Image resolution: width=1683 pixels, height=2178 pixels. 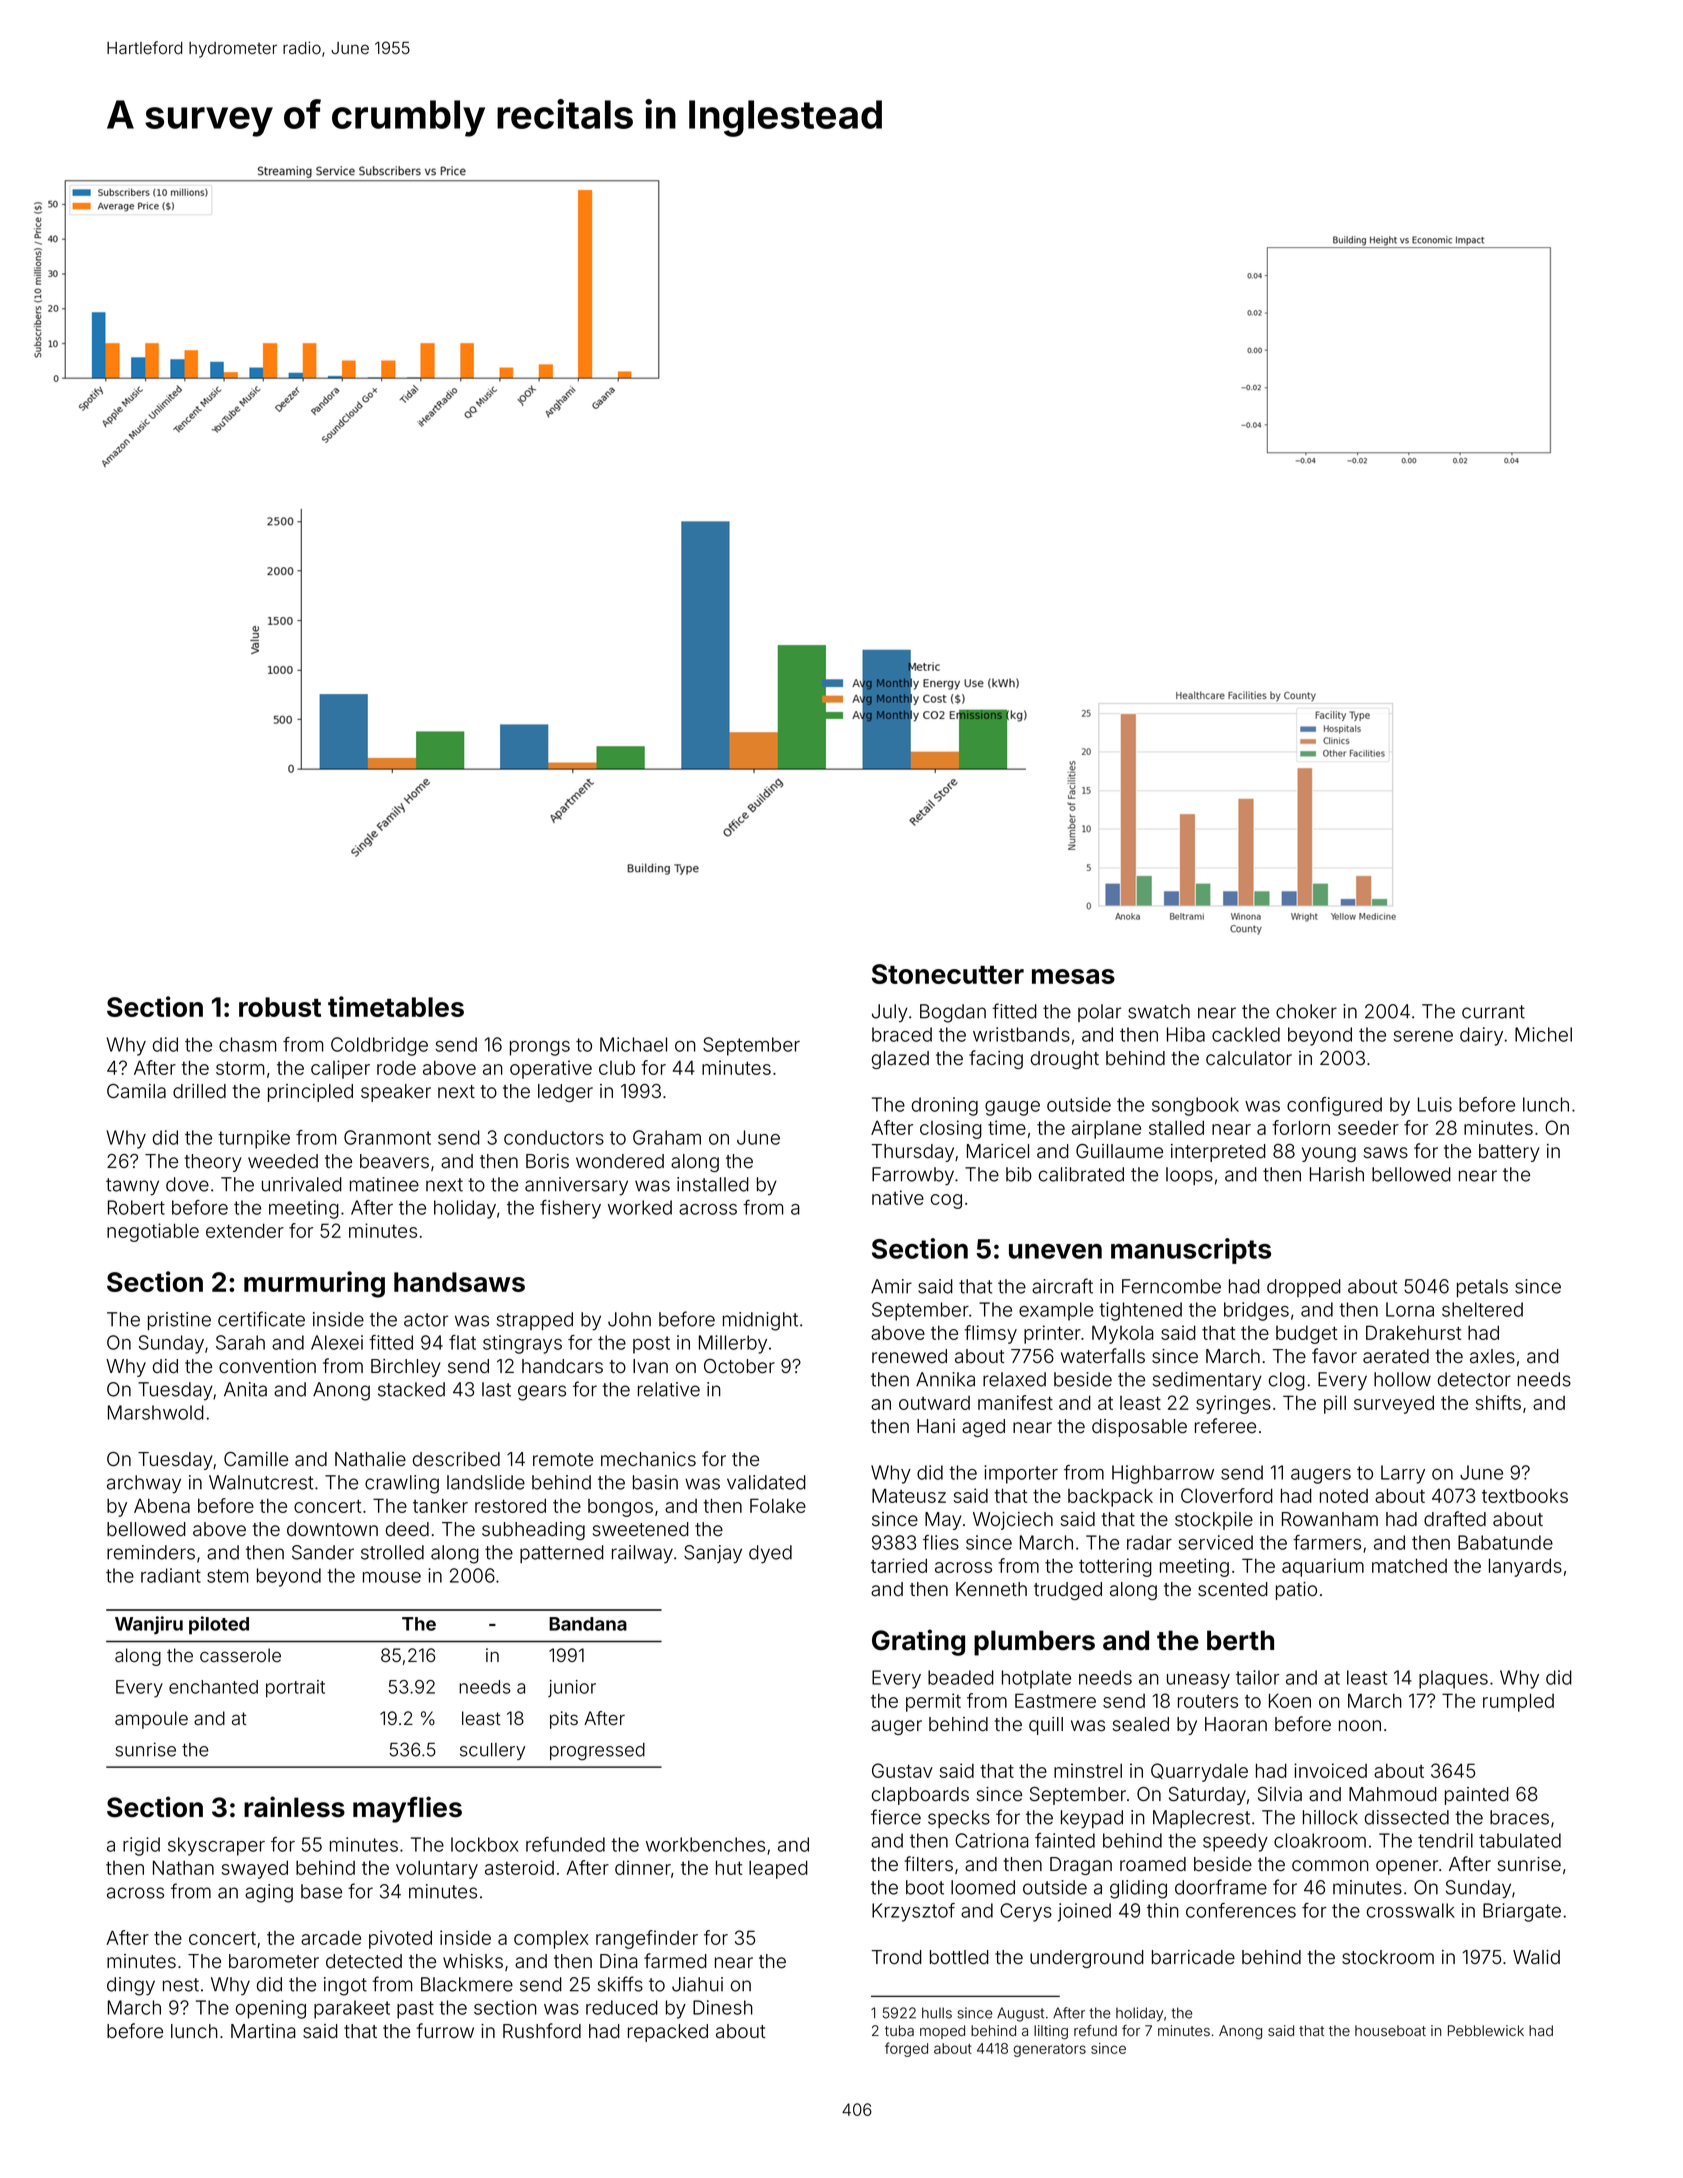 What do you see at coordinates (294, 1807) in the page?
I see `rainless` at bounding box center [294, 1807].
